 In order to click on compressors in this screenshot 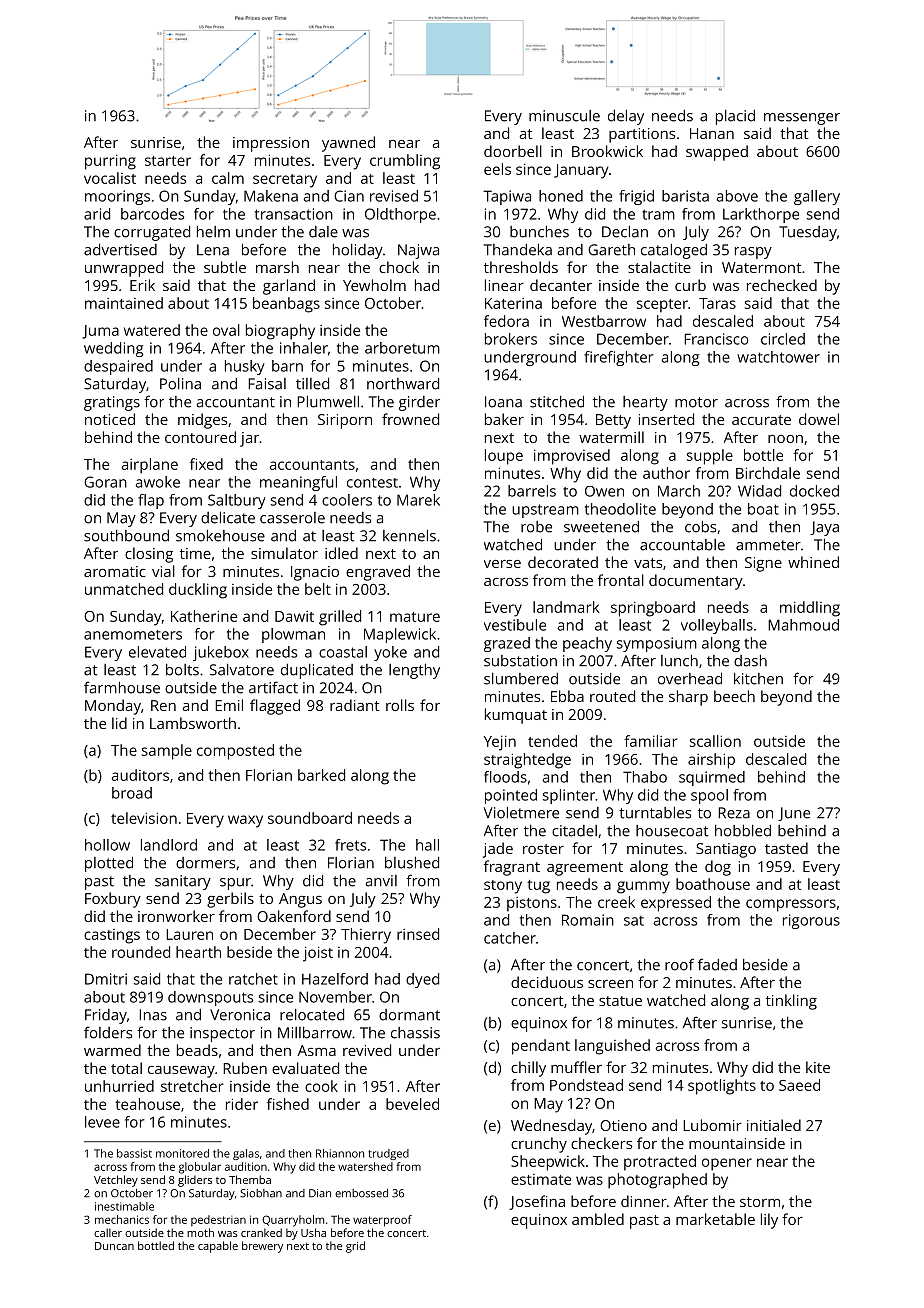, I will do `click(791, 905)`.
